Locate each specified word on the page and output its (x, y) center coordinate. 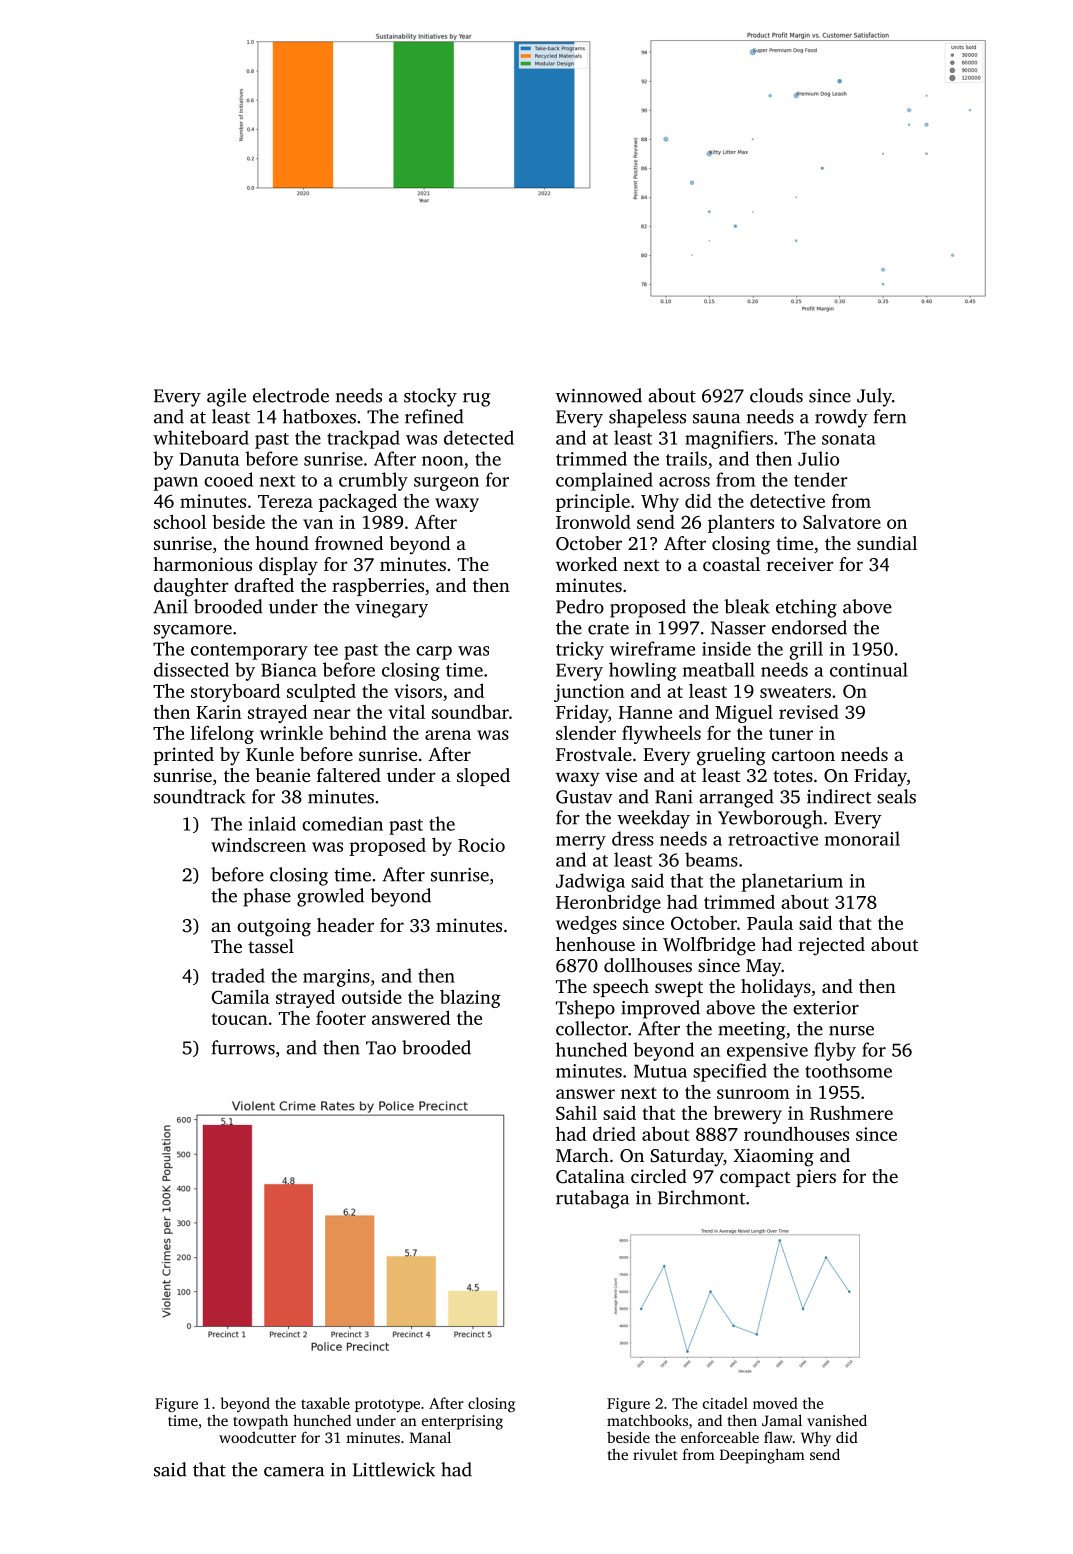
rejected (832, 946)
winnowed (599, 395)
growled (330, 897)
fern (890, 416)
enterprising (462, 1422)
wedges (586, 925)
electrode (291, 395)
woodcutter (257, 1437)
